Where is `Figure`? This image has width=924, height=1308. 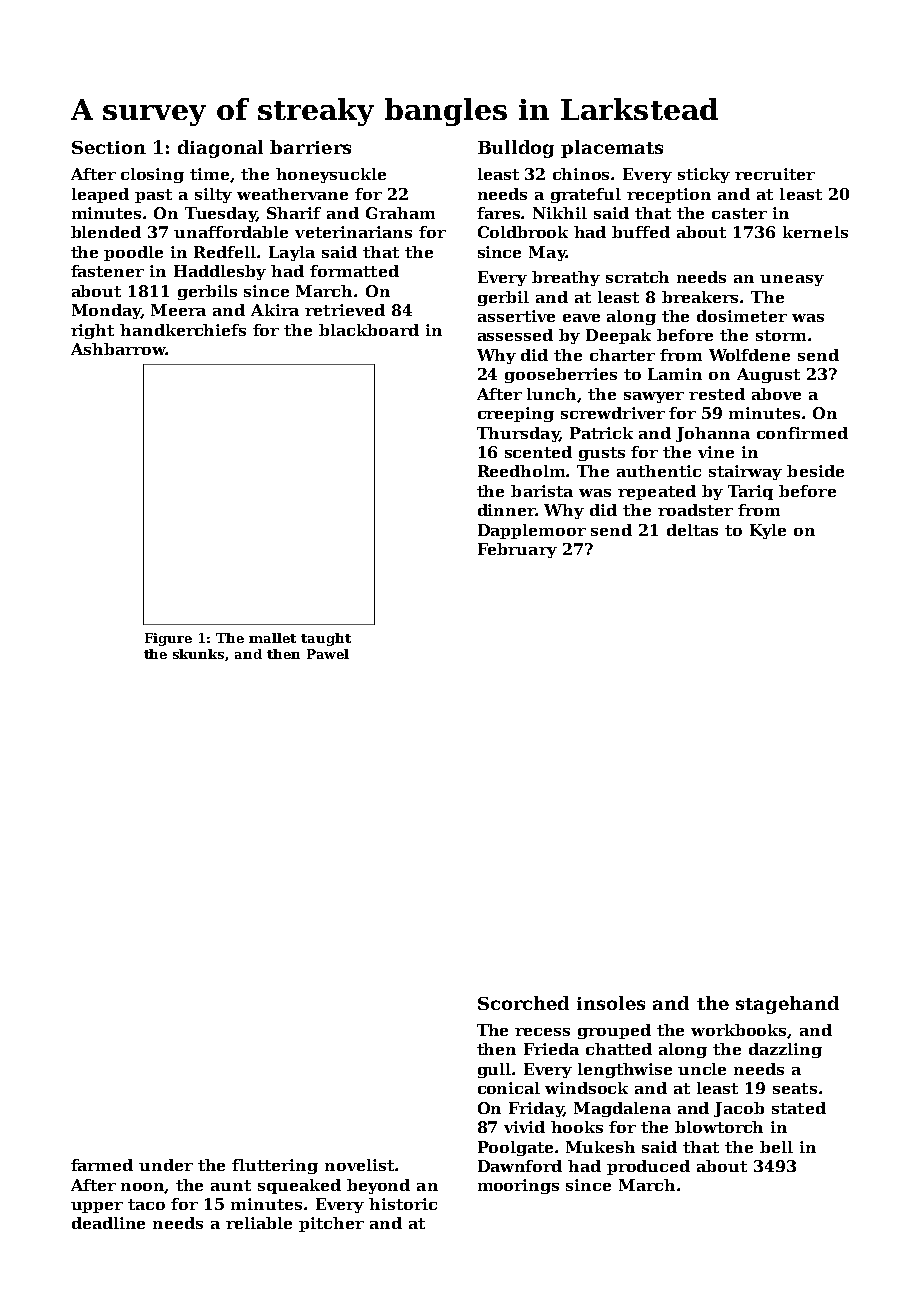
Figure is located at coordinates (168, 639).
